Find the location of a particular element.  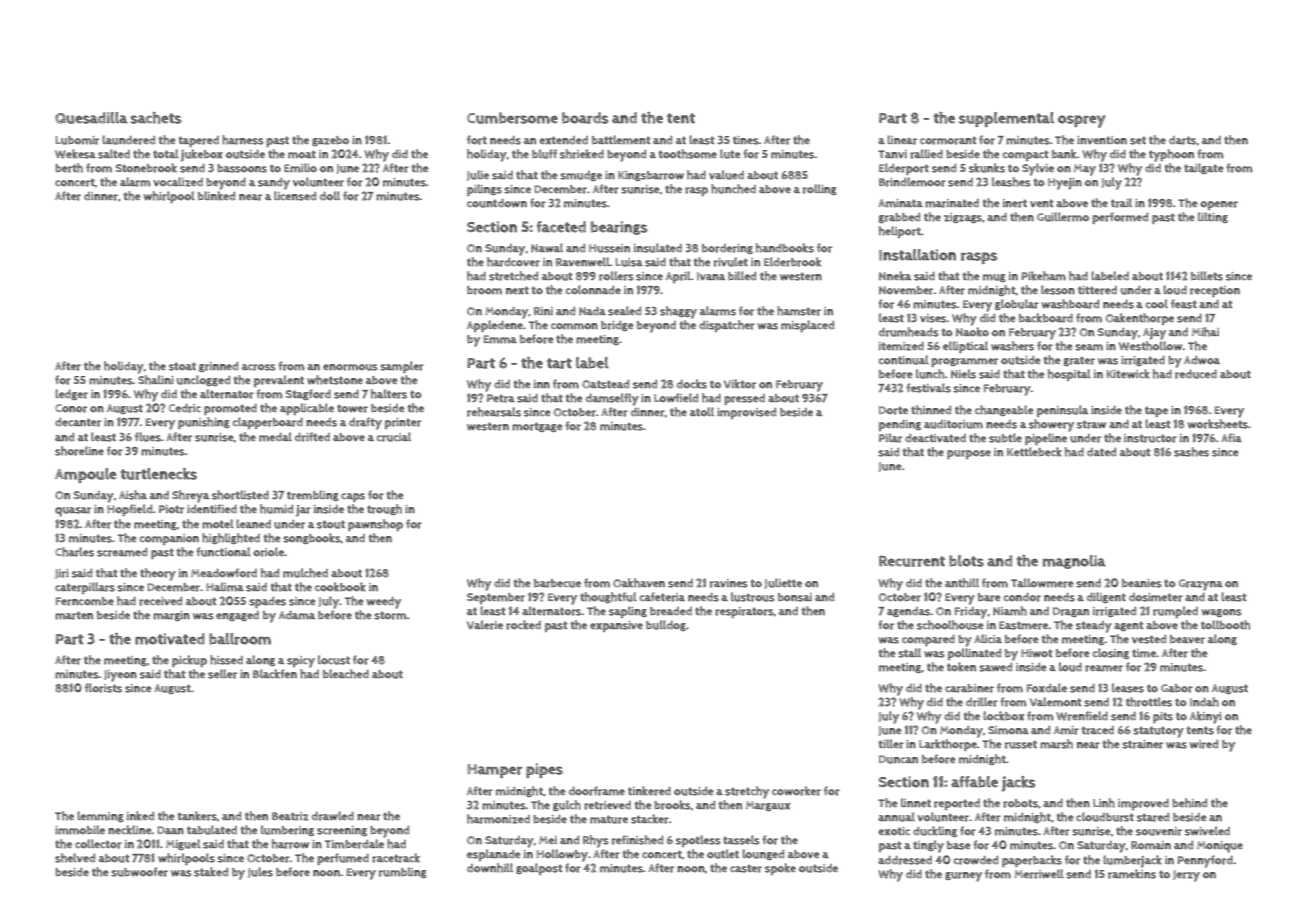

dated is located at coordinates (1101, 452).
